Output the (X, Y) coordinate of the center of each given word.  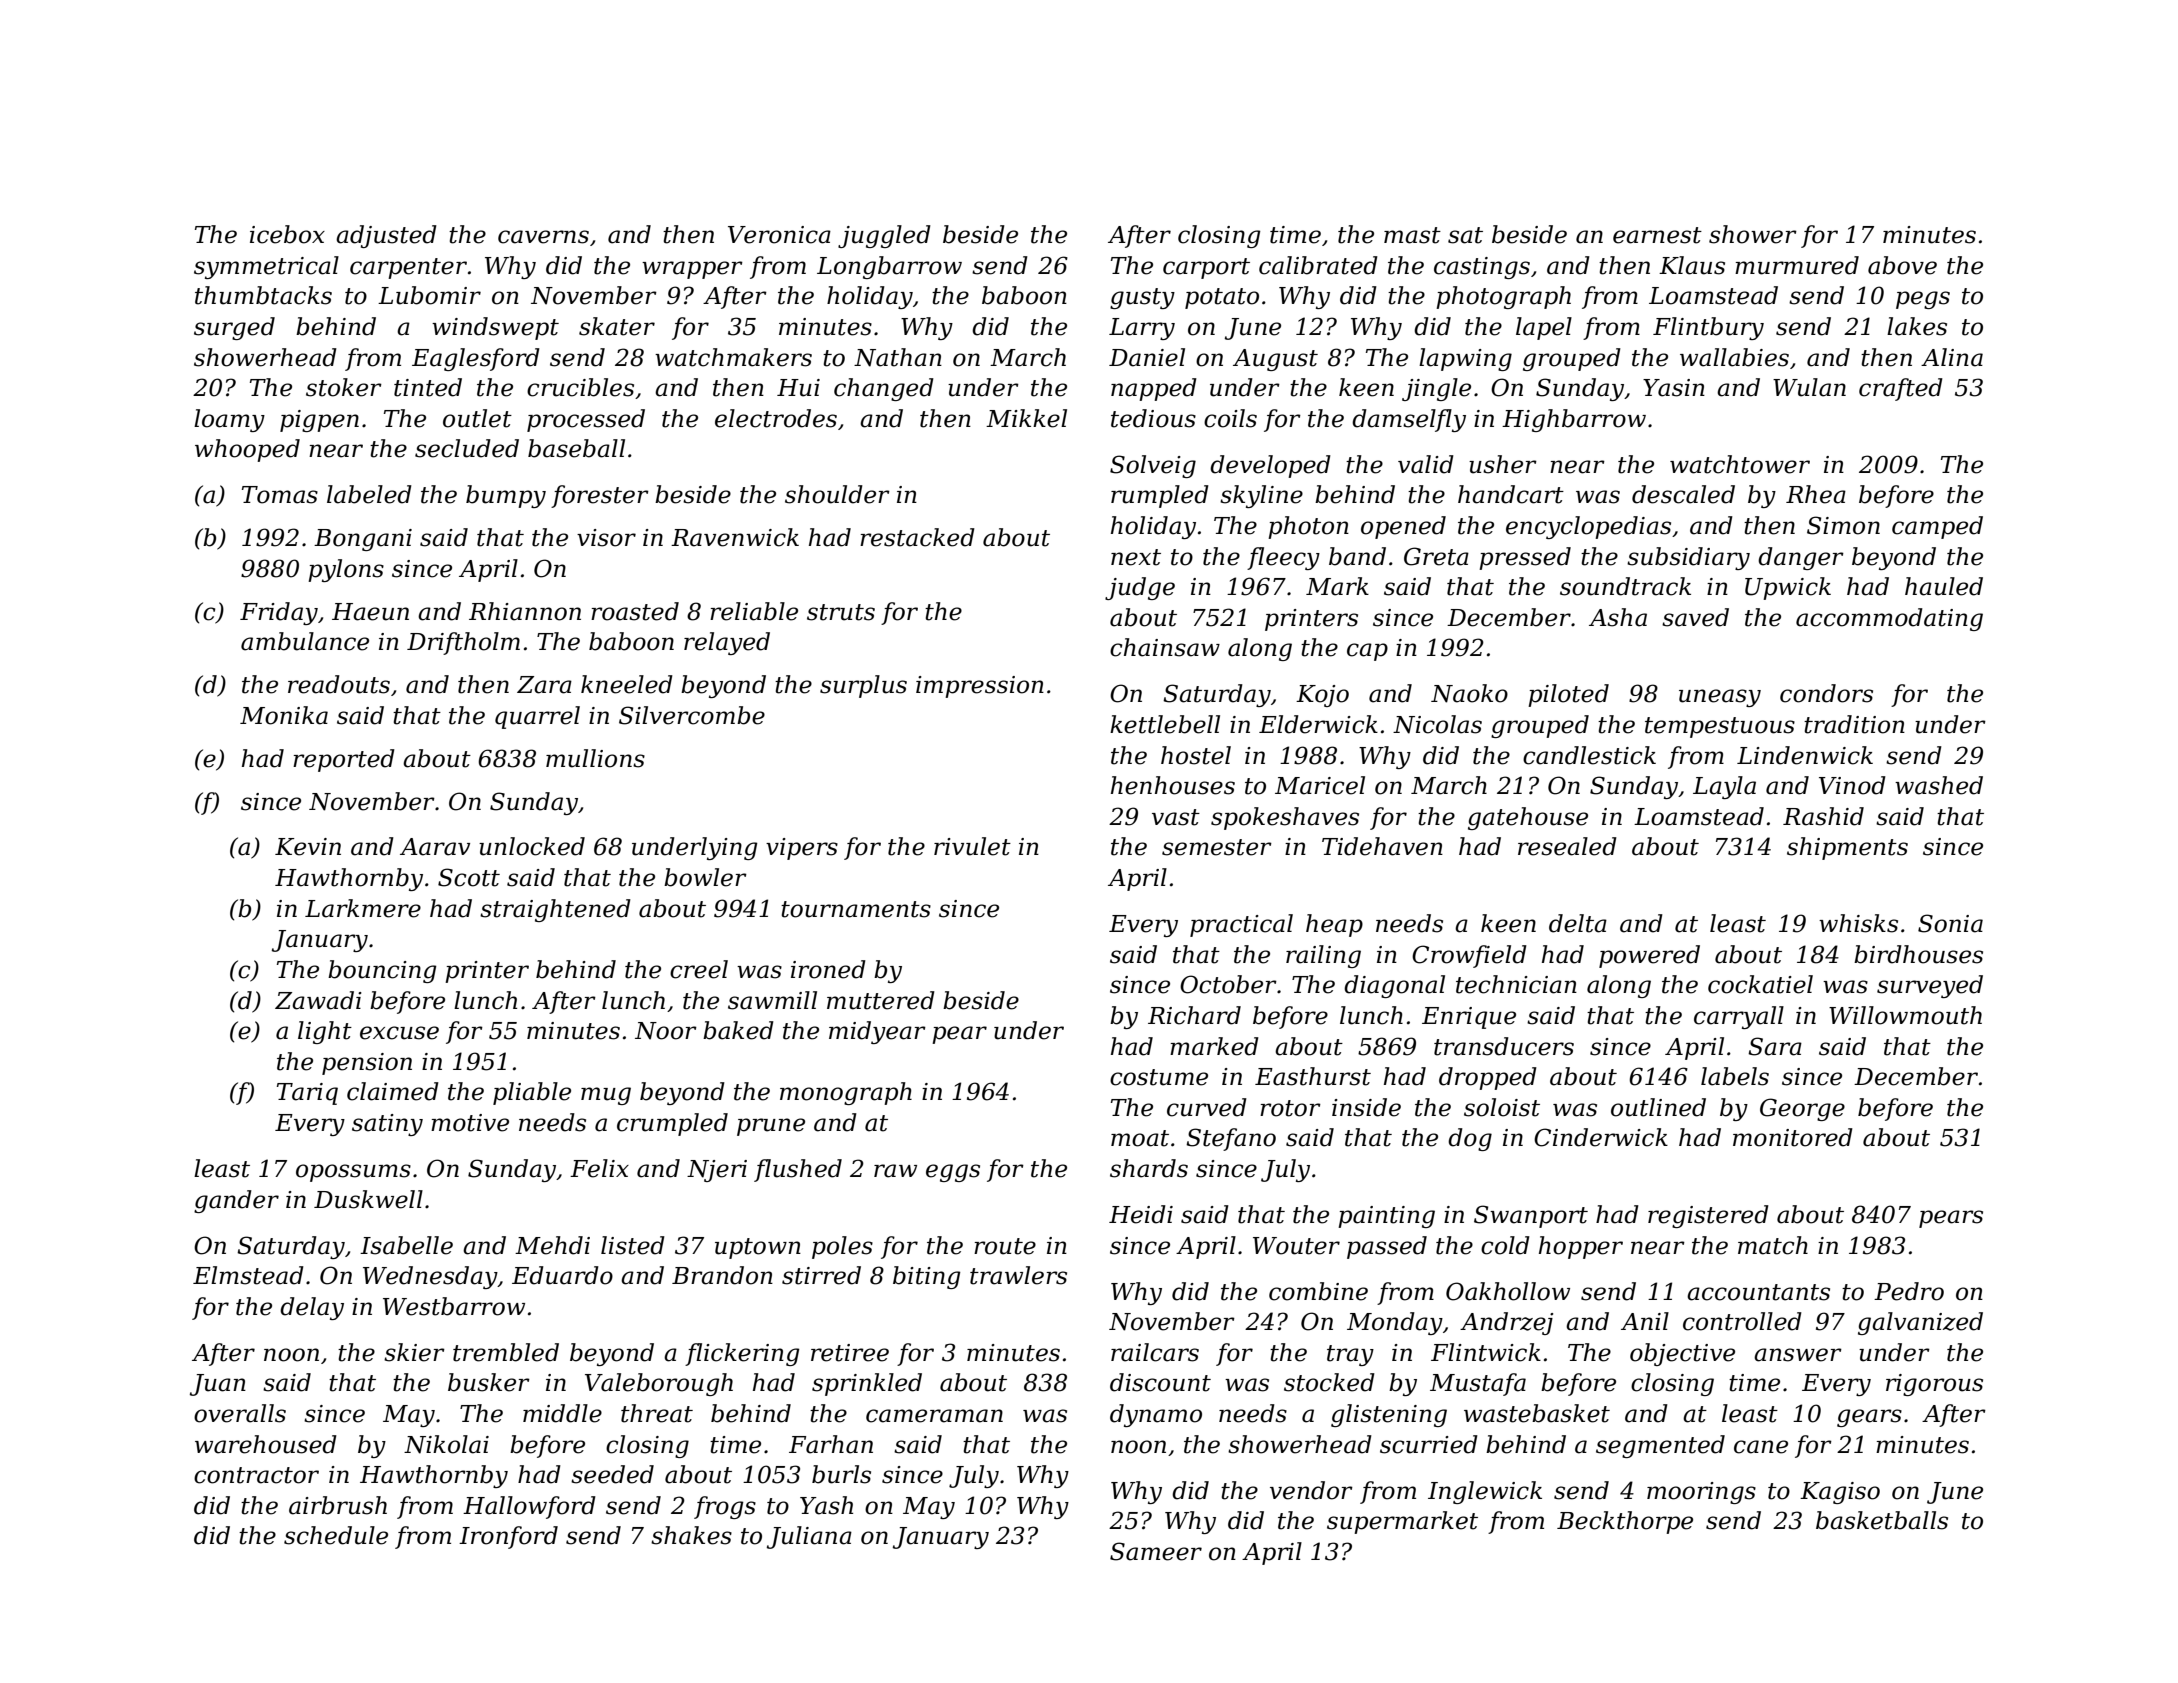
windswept (495, 328)
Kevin (308, 847)
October (1228, 984)
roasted (635, 611)
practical (1241, 925)
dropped (1488, 1078)
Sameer (1156, 1551)
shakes (691, 1535)
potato (1222, 298)
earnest (1657, 235)
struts (841, 612)
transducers (1504, 1046)
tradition (1854, 724)
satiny (387, 1125)
